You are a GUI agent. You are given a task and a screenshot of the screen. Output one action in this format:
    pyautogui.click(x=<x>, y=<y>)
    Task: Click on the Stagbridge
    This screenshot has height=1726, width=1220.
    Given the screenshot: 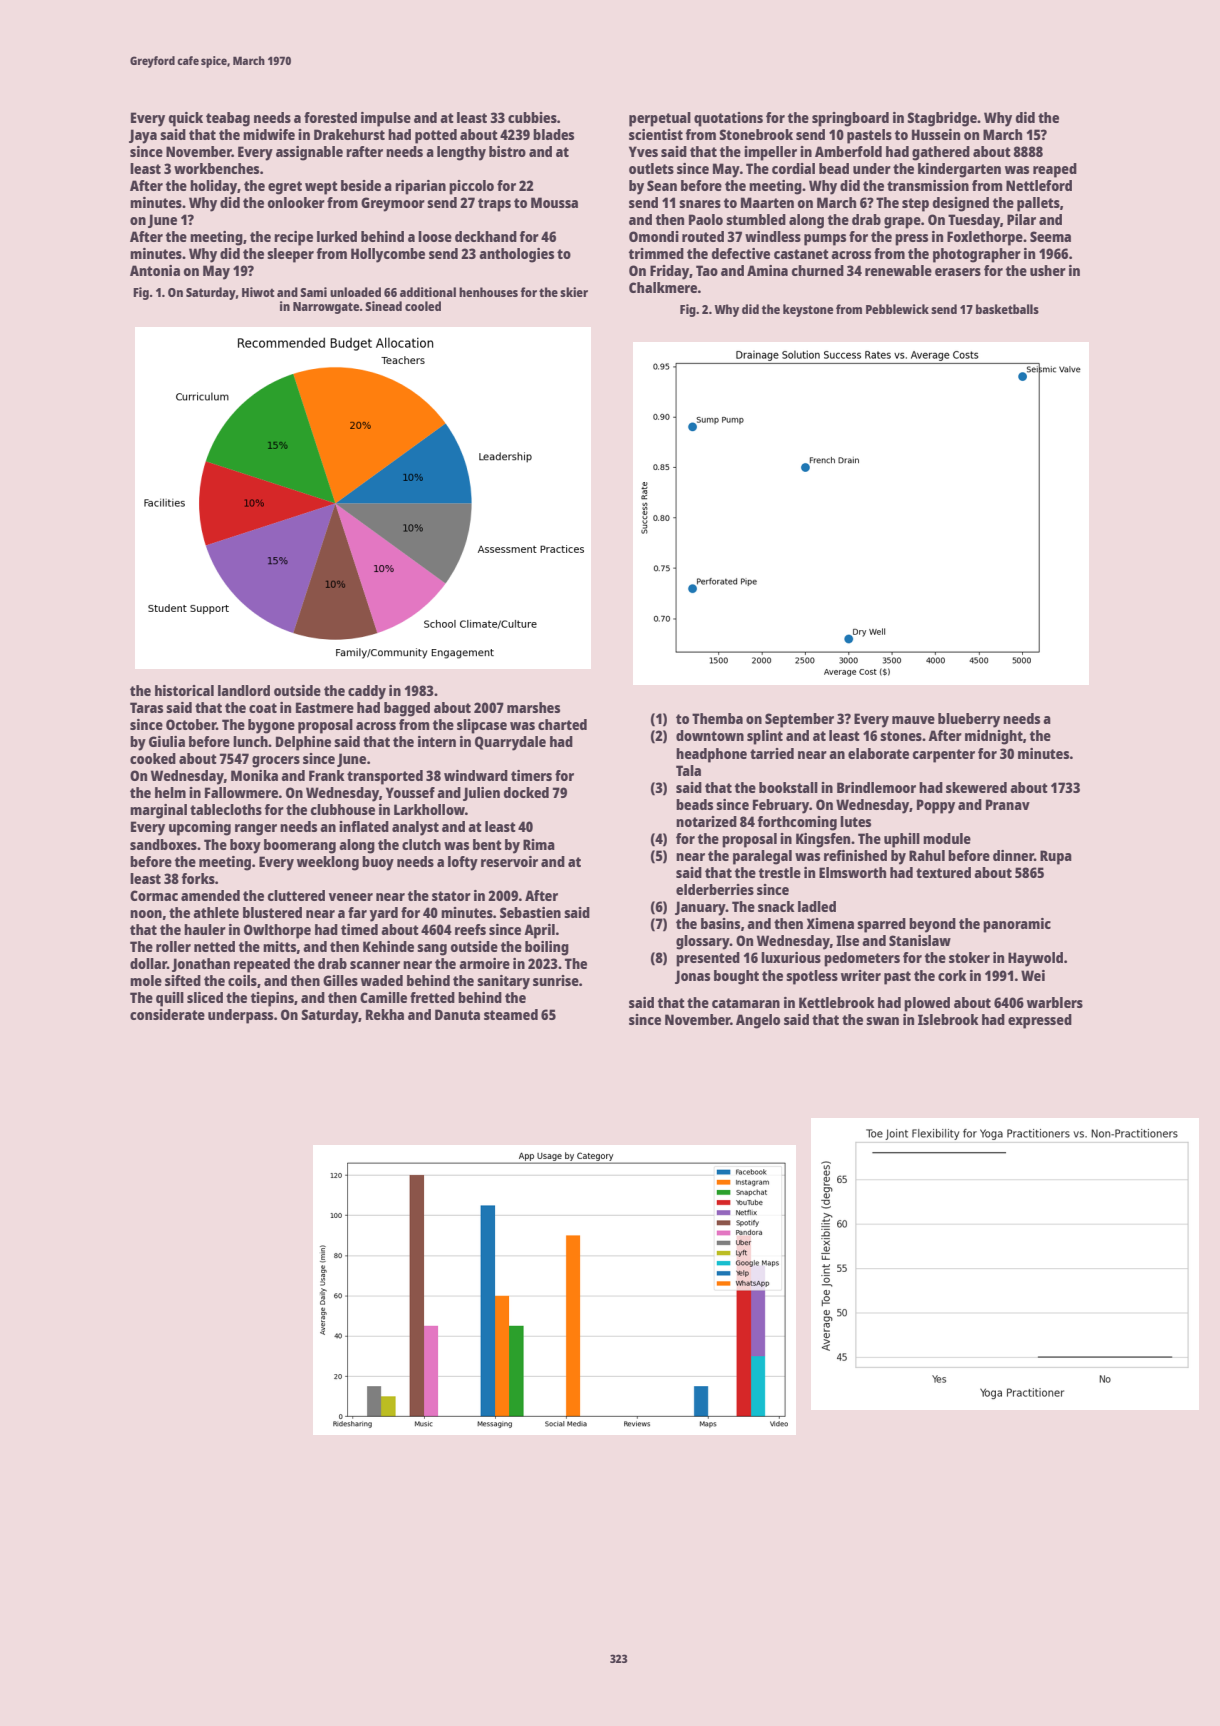 What is the action you would take?
    pyautogui.click(x=942, y=119)
